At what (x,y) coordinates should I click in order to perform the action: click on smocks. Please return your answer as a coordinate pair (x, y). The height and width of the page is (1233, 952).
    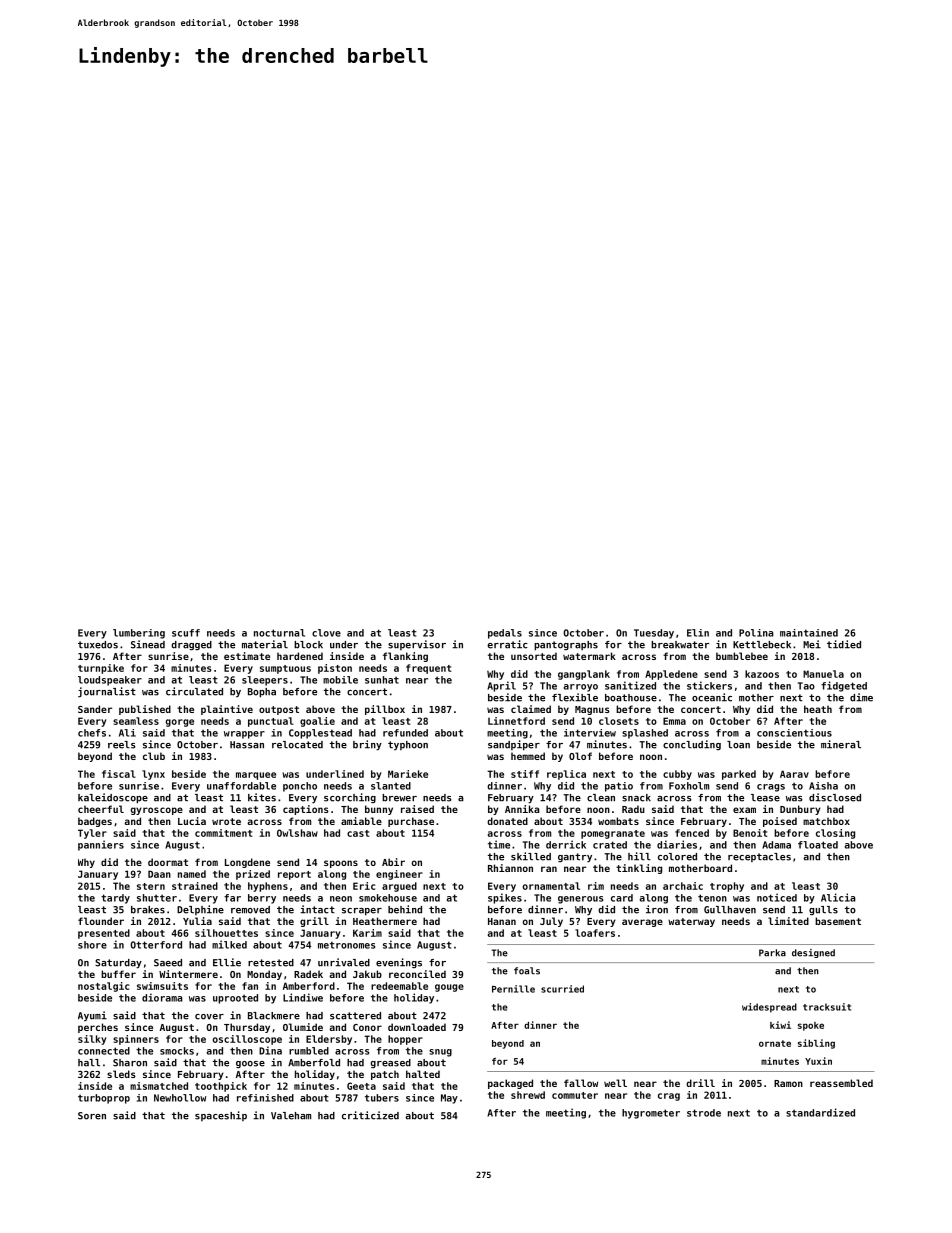
    Looking at the image, I should click on (177, 1051).
